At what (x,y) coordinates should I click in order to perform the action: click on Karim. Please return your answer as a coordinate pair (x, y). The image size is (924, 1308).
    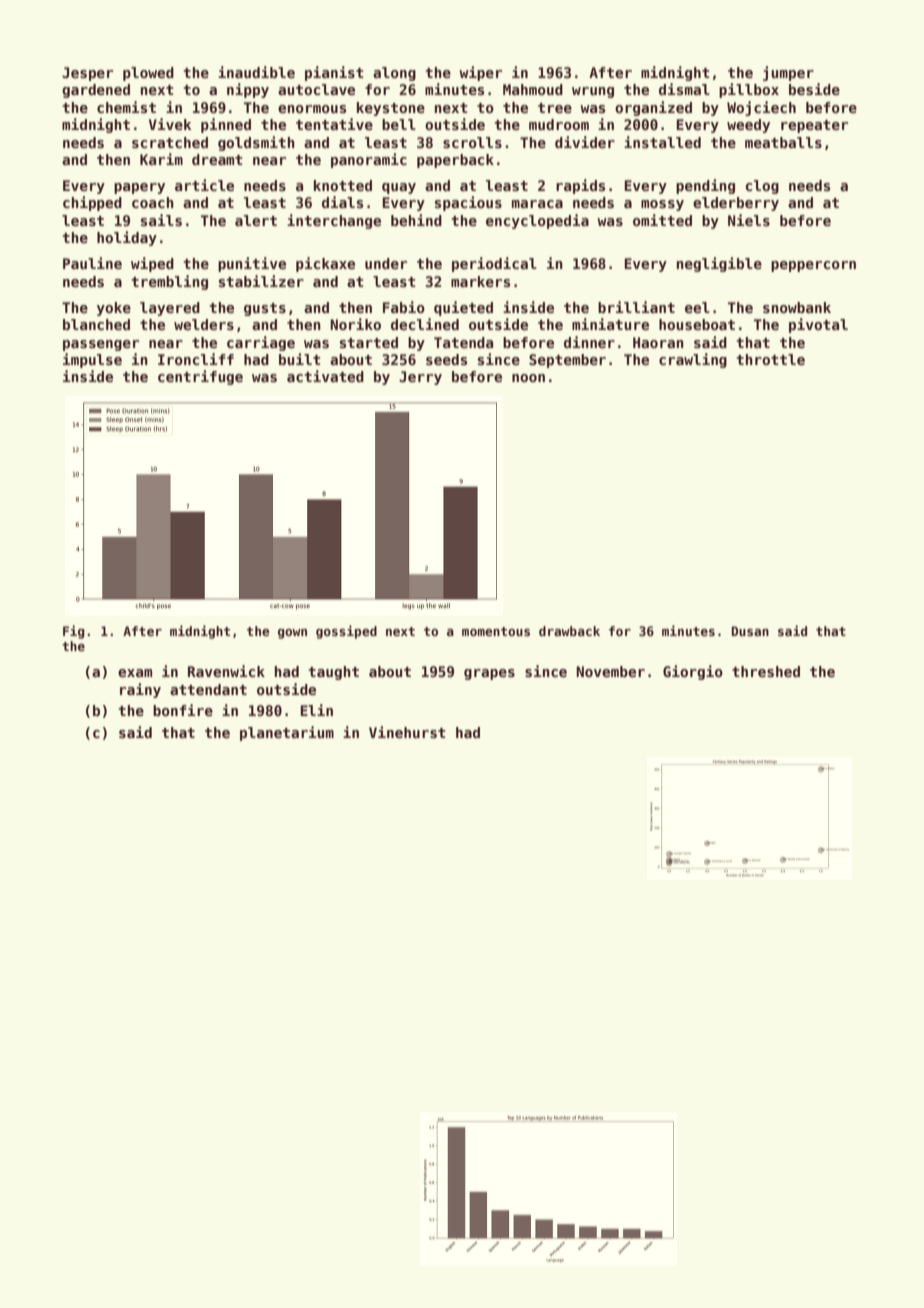
    Looking at the image, I should click on (161, 159).
